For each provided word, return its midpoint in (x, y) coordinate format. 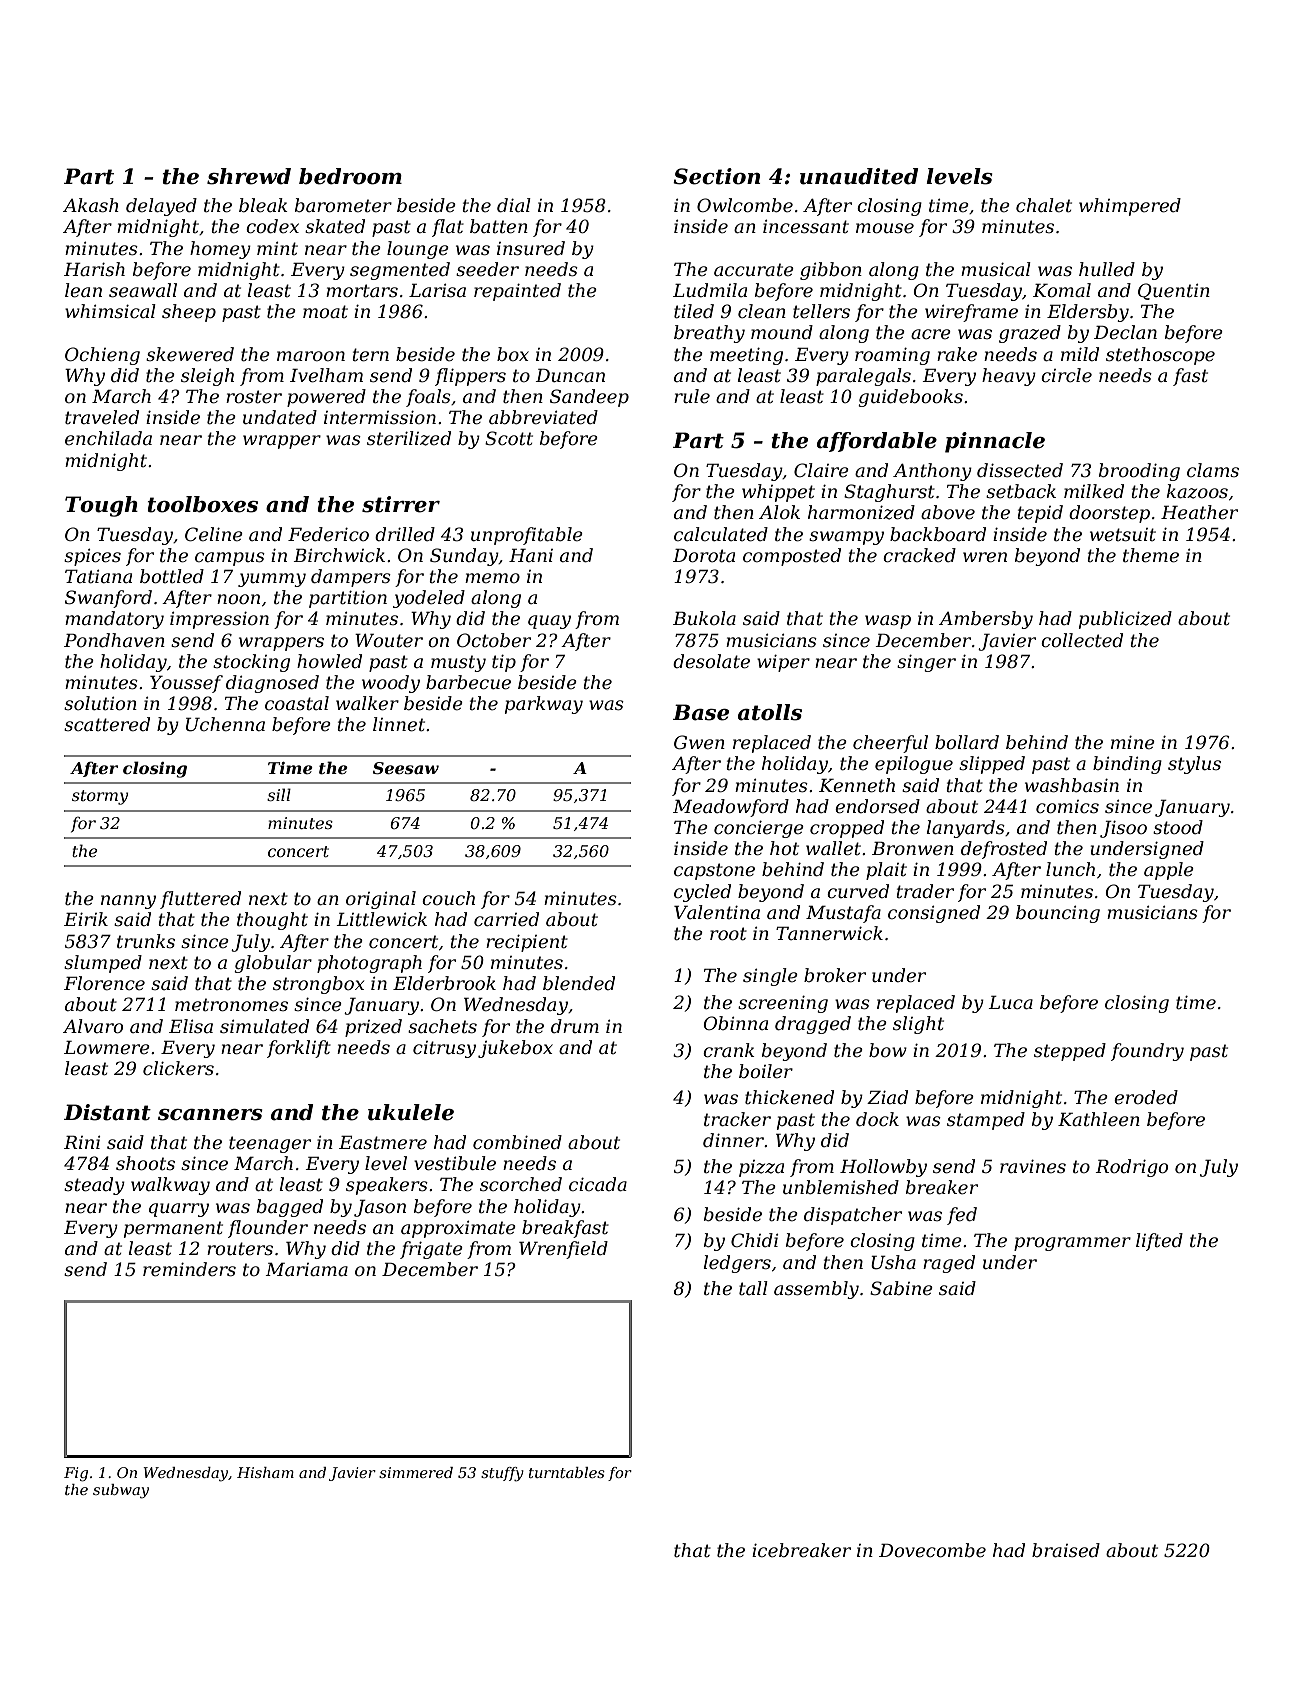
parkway (544, 705)
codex (272, 226)
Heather (1199, 512)
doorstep (1109, 514)
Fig (76, 1474)
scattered (107, 724)
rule (692, 396)
